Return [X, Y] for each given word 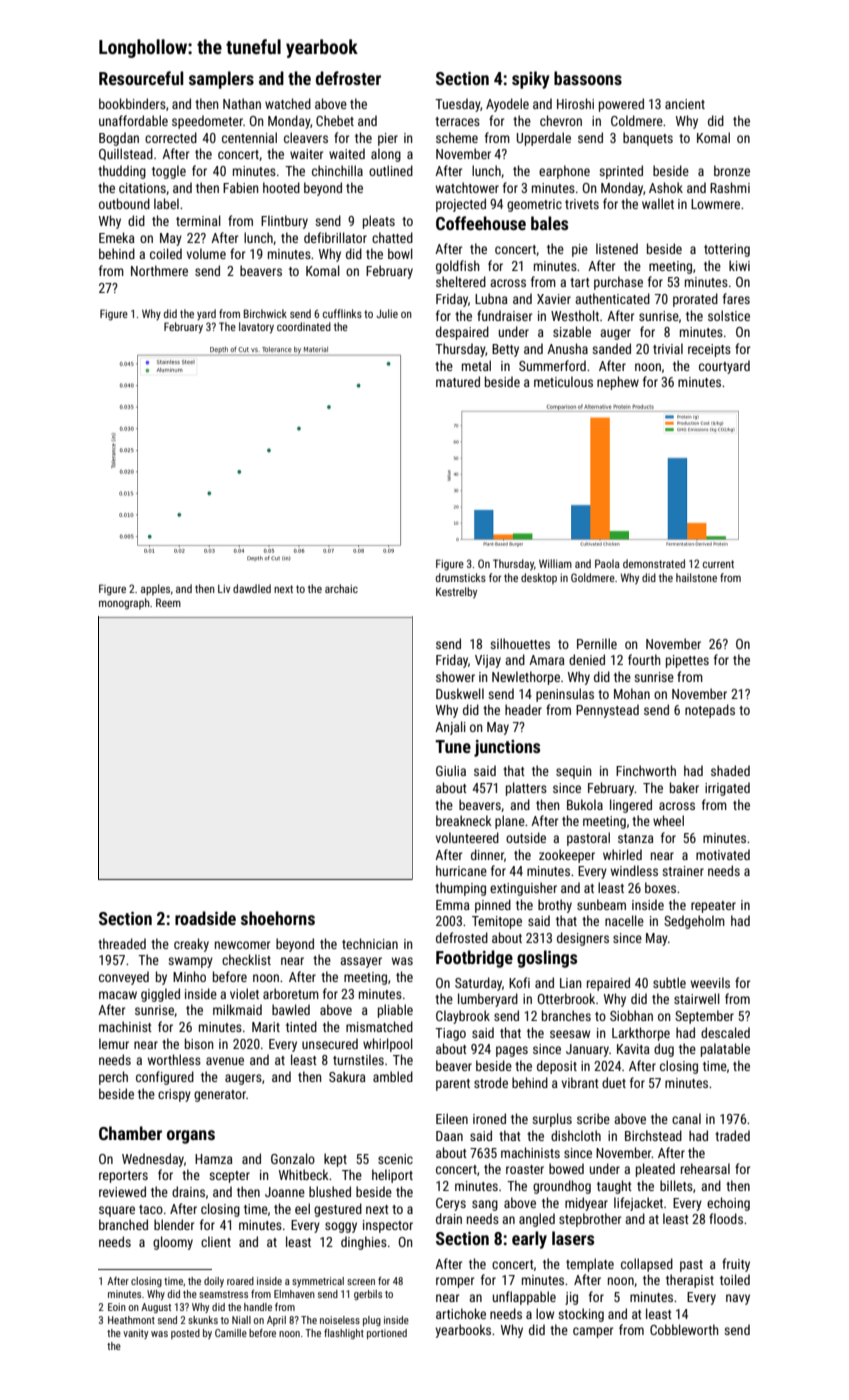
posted [185, 1334]
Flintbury [284, 222]
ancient [685, 104]
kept [335, 1160]
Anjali [450, 728]
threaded [122, 943]
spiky [531, 80]
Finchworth [646, 770]
